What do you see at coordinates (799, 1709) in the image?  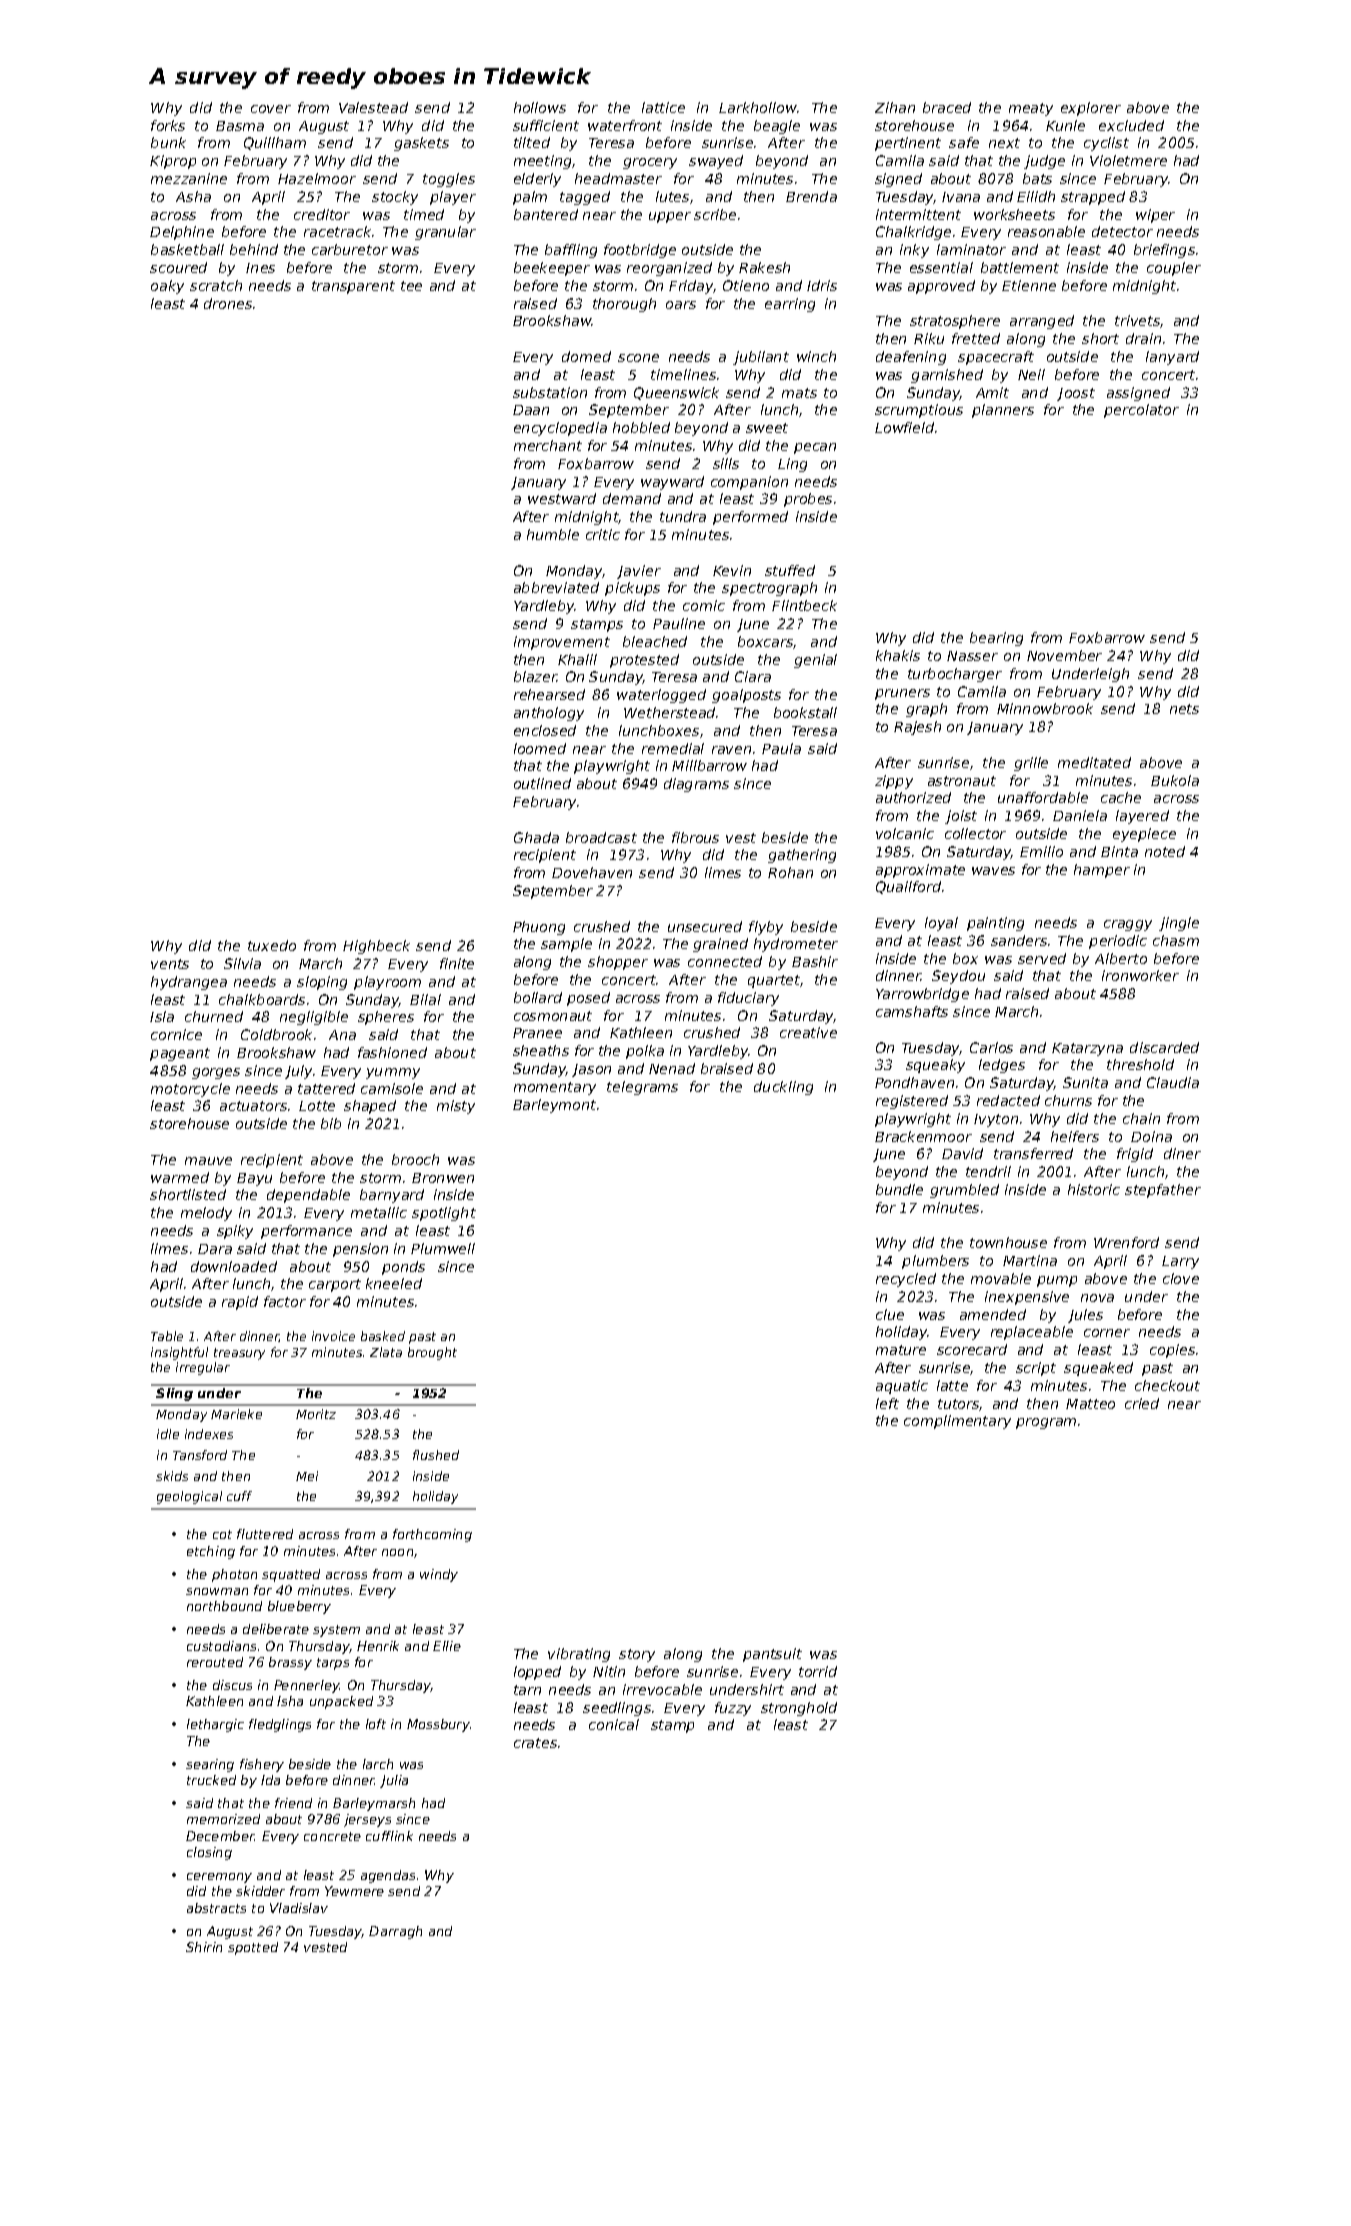 I see `stronghold` at bounding box center [799, 1709].
